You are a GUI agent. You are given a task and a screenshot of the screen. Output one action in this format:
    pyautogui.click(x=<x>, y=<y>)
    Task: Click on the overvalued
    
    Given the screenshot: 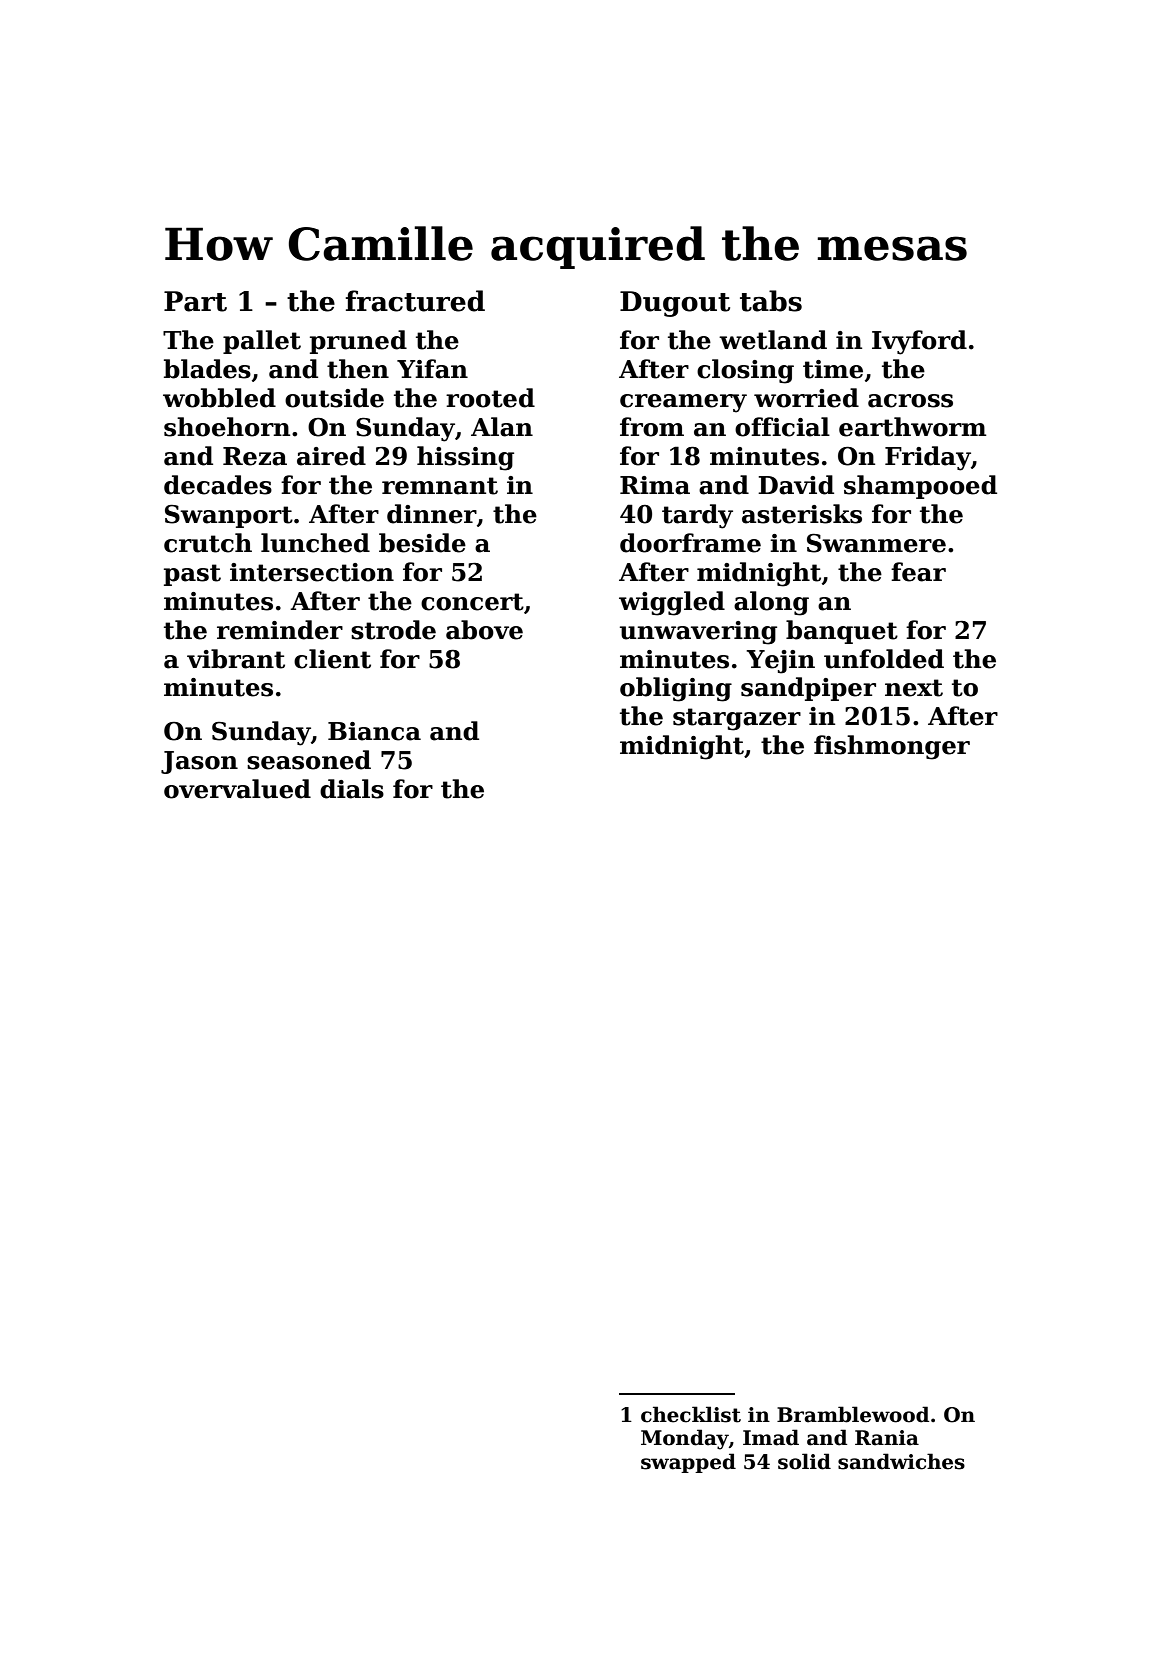 What is the action you would take?
    pyautogui.click(x=237, y=789)
